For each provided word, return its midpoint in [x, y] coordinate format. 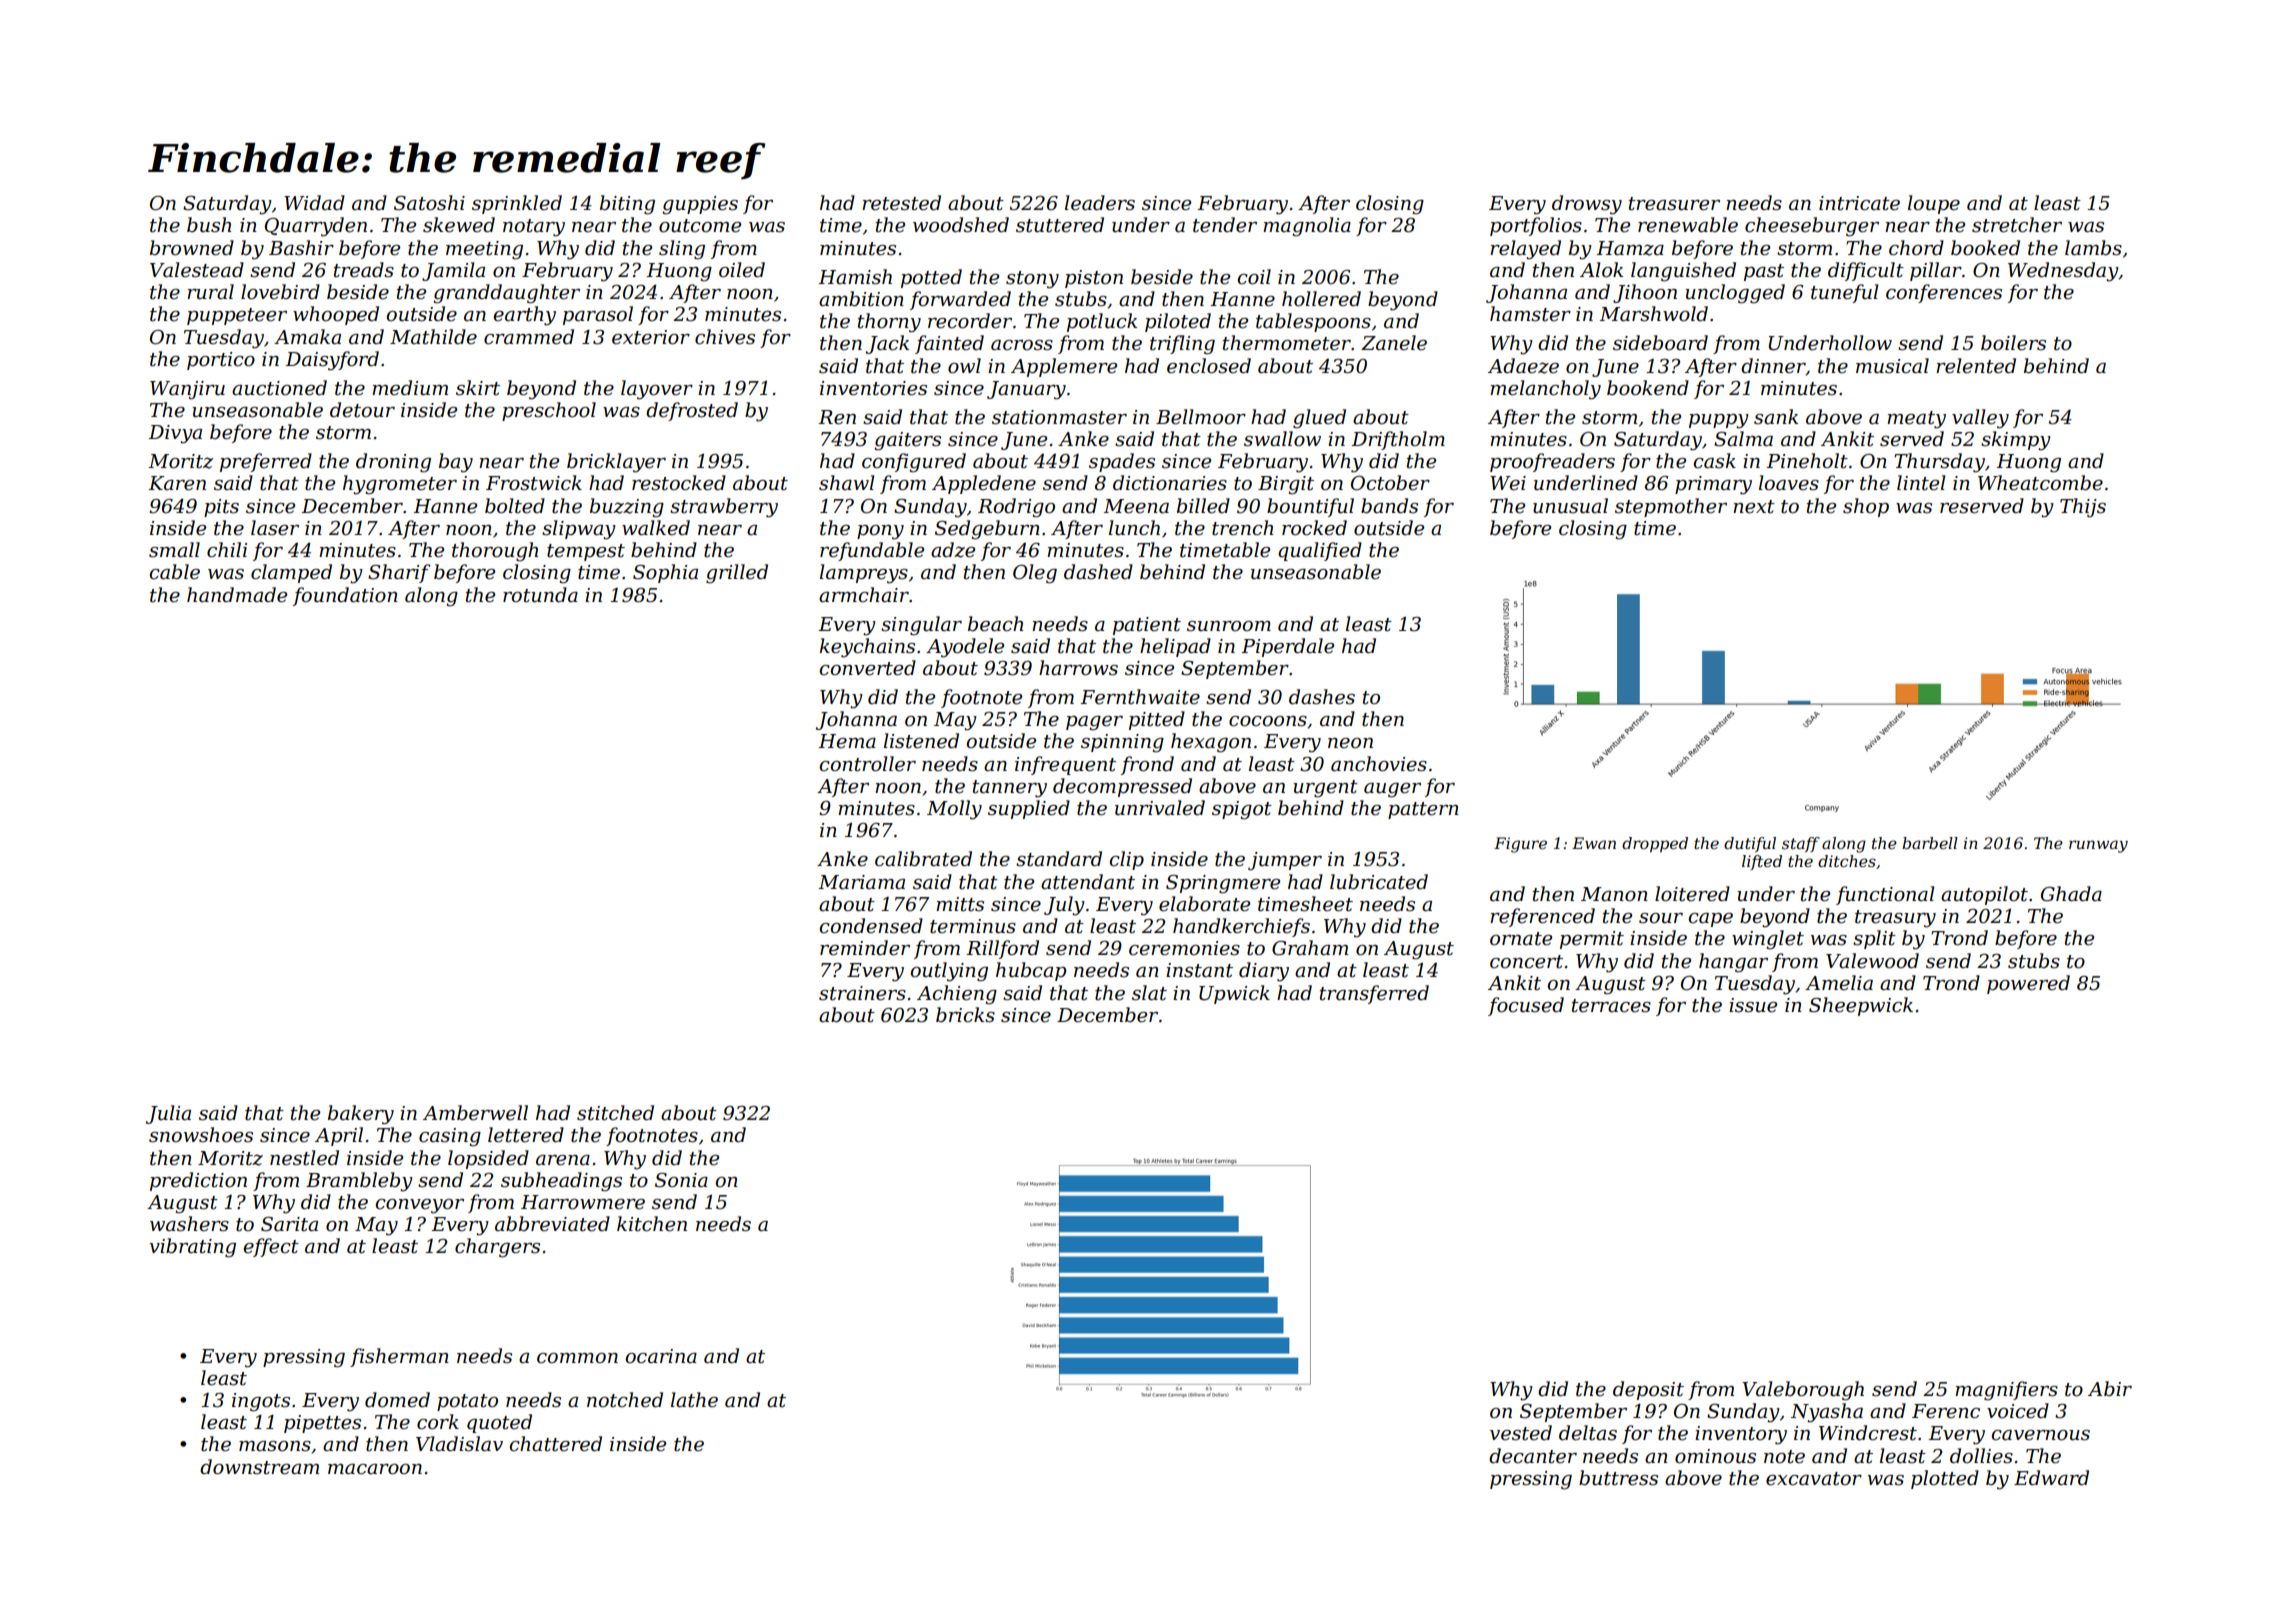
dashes [1322, 697]
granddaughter [507, 294]
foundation [345, 596]
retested [901, 203]
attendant [1088, 882]
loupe [1934, 204]
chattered [555, 1444]
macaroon [375, 1469]
